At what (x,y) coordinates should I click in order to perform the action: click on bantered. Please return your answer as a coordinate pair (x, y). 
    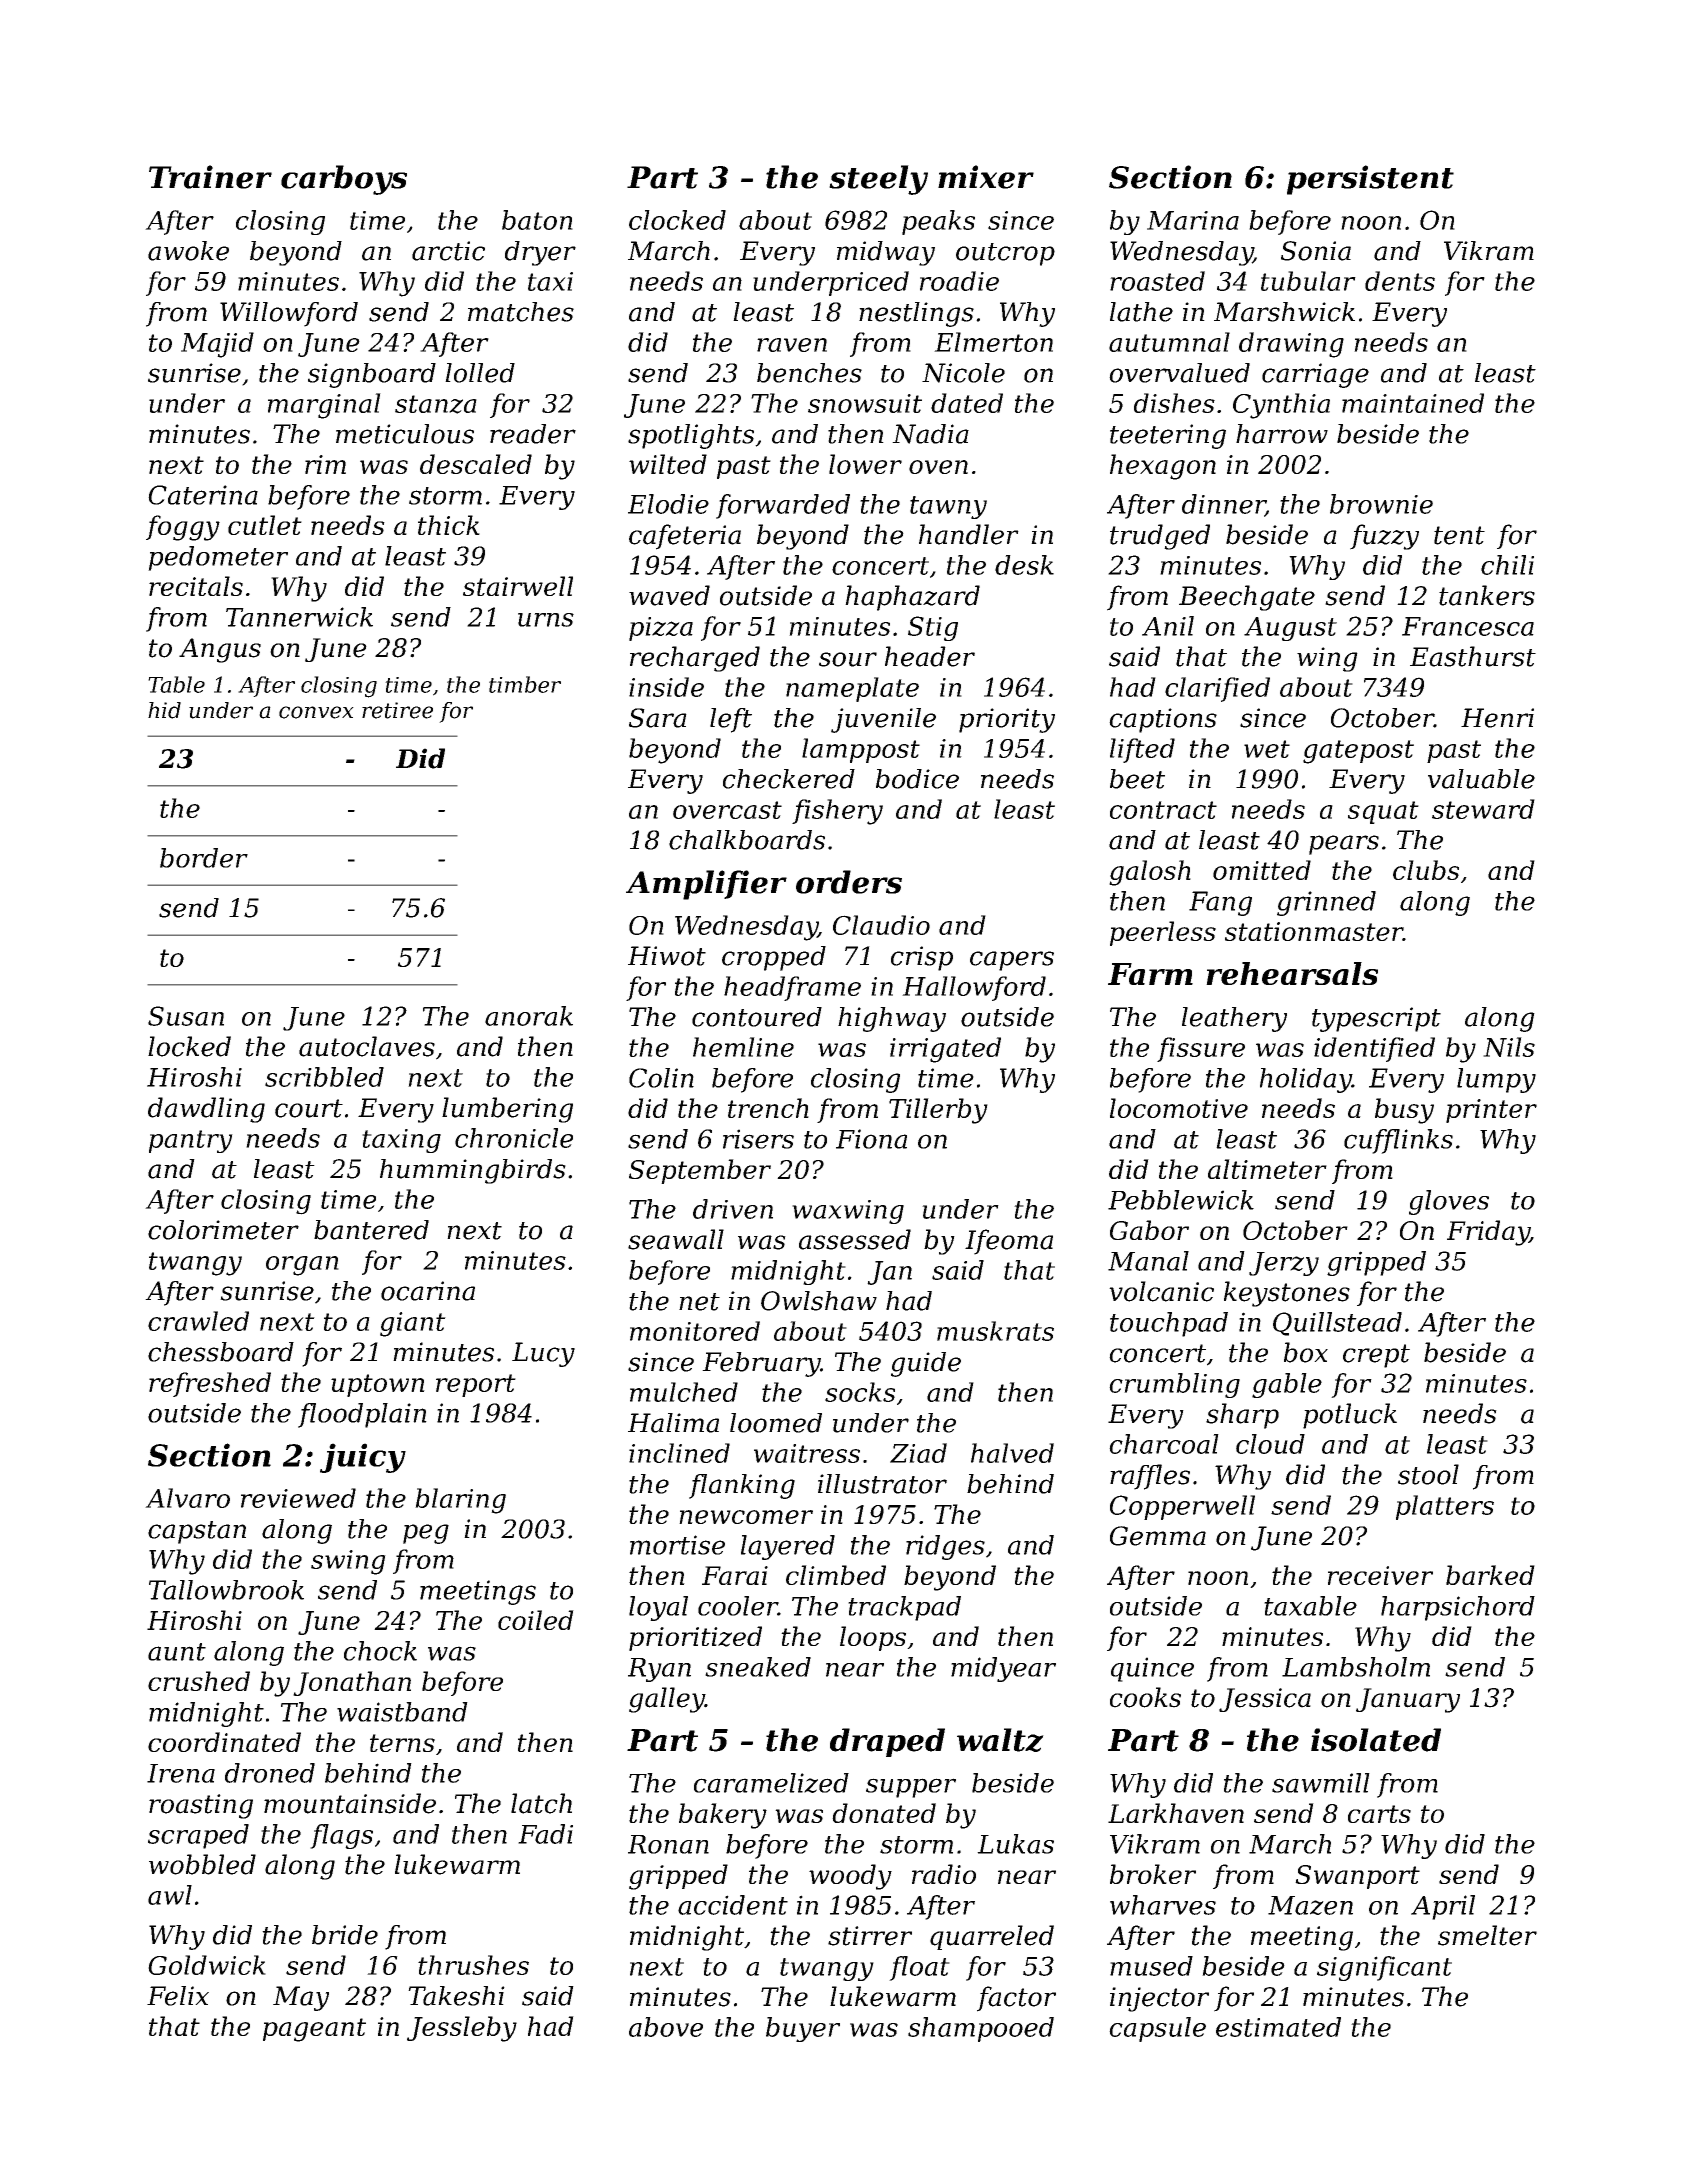
    Looking at the image, I should click on (371, 1230).
